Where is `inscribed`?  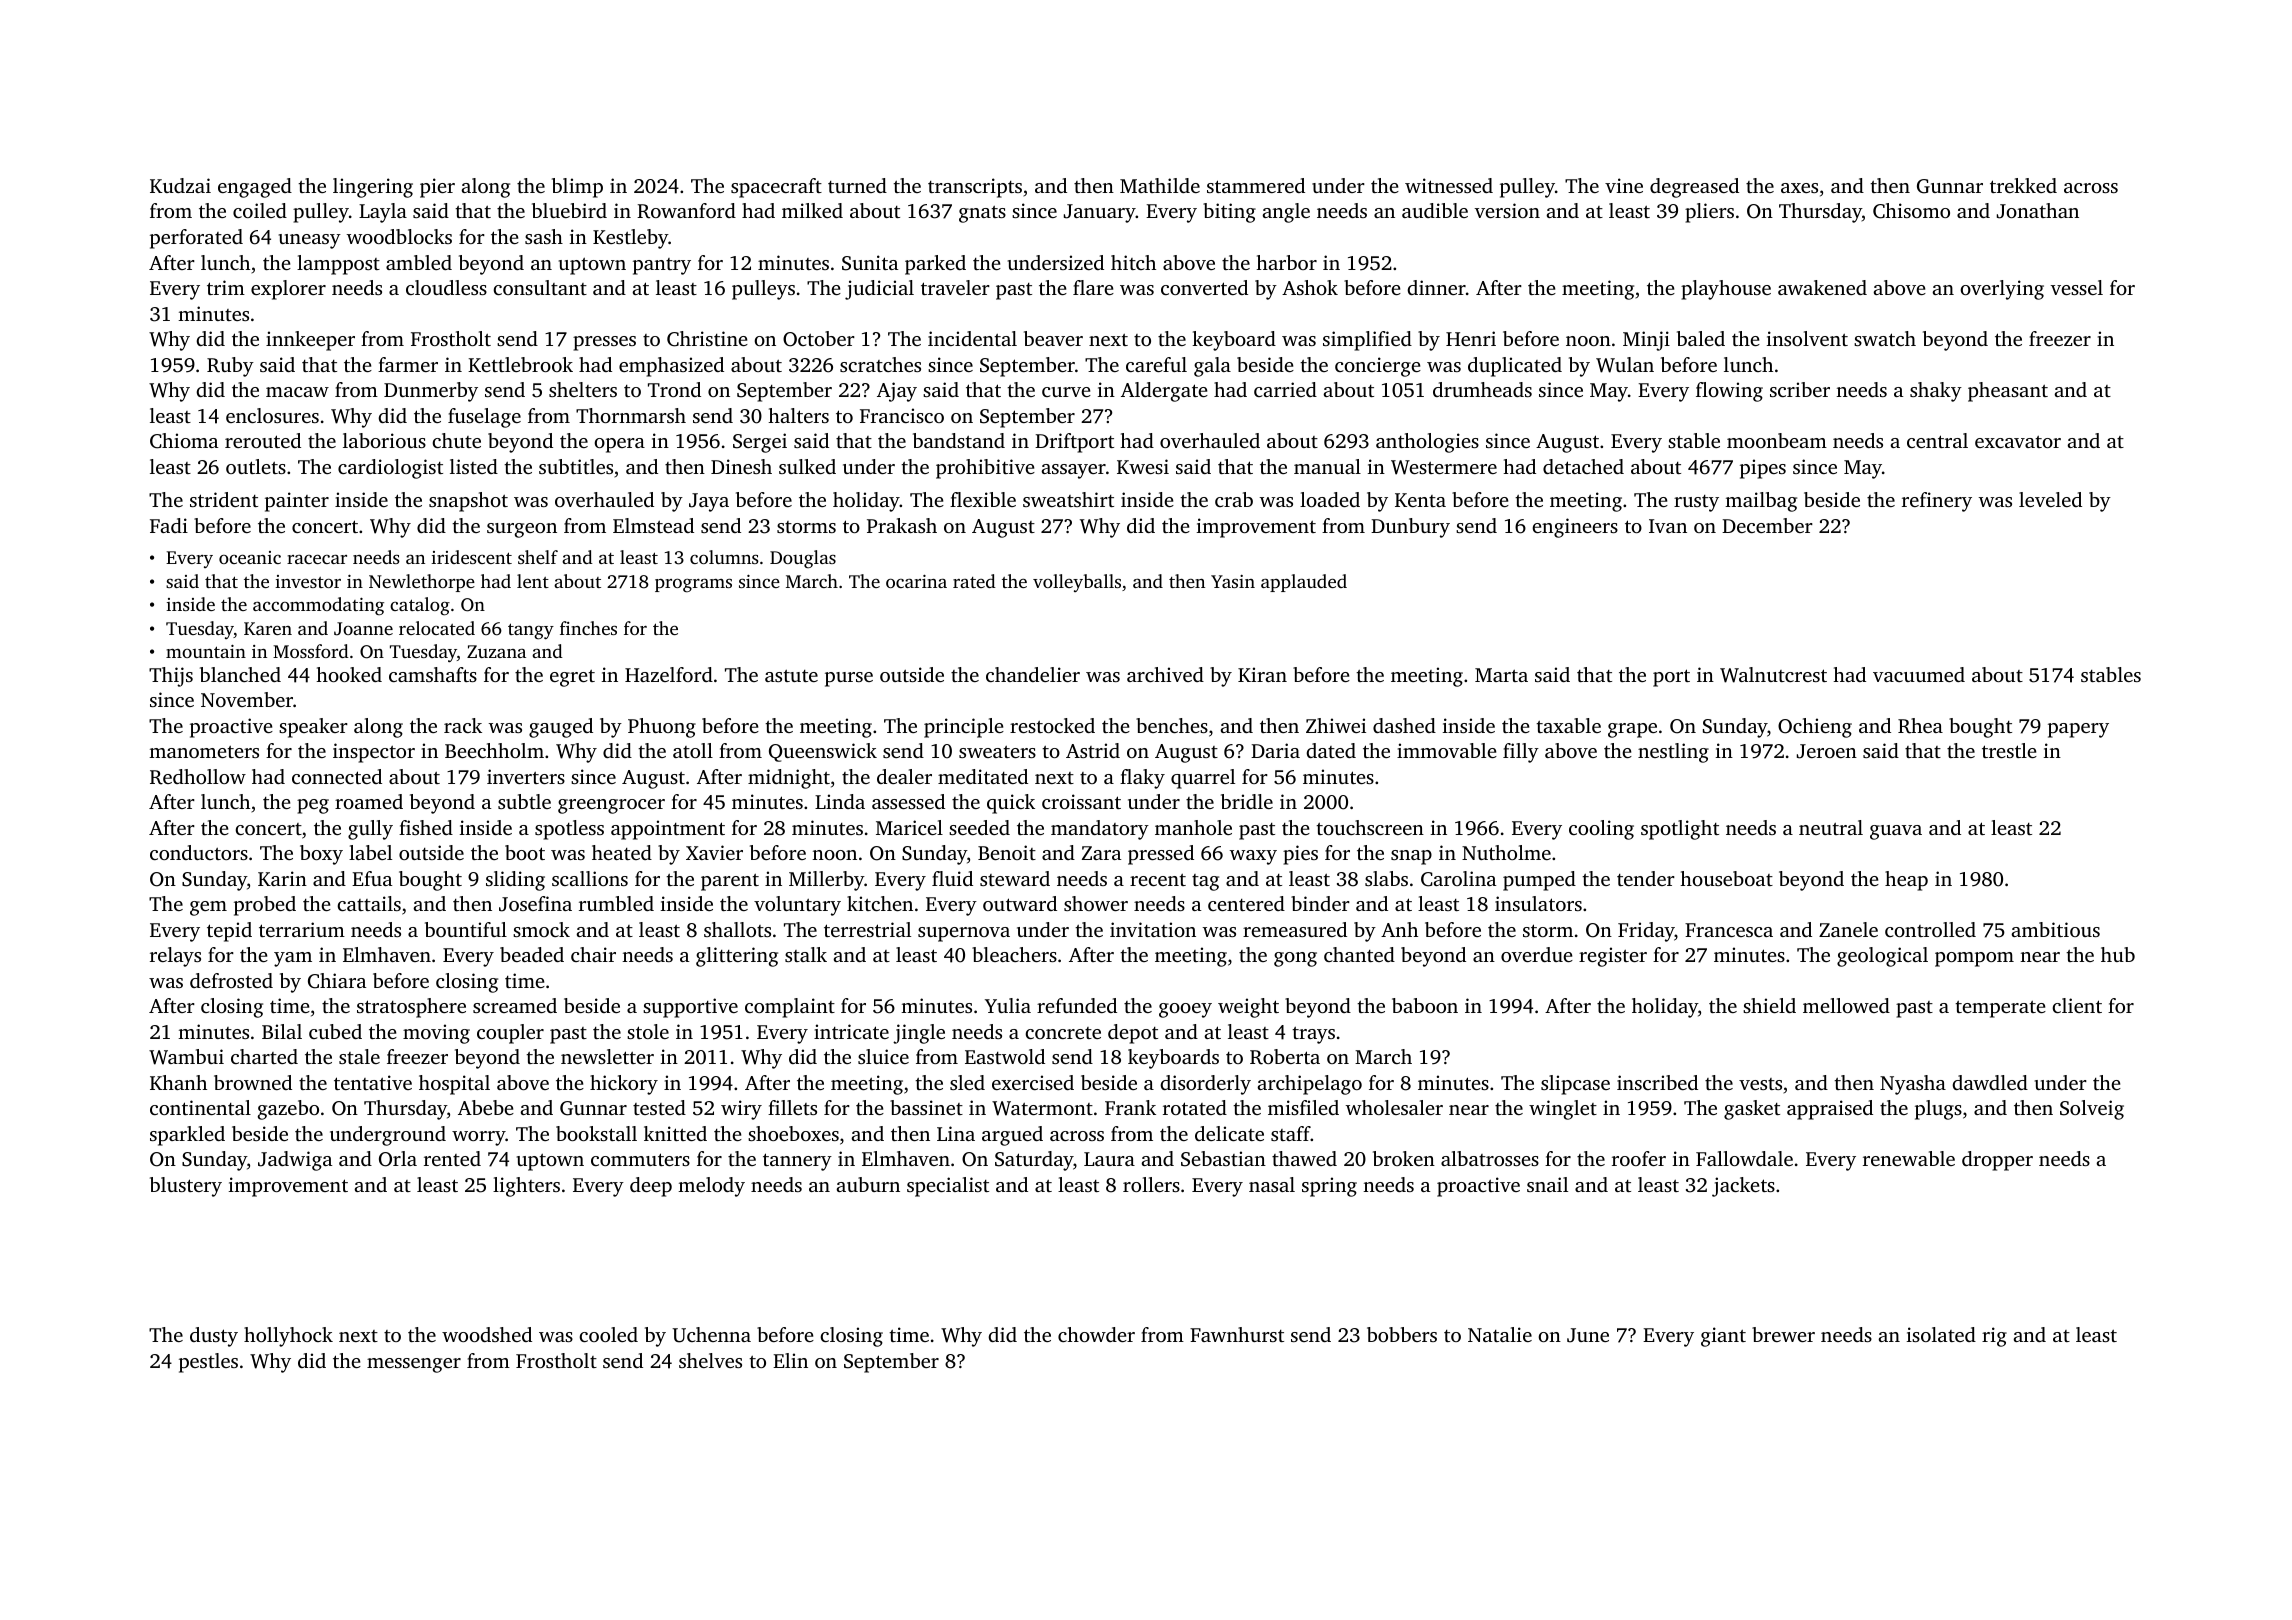
inscribed is located at coordinates (1657, 1082).
